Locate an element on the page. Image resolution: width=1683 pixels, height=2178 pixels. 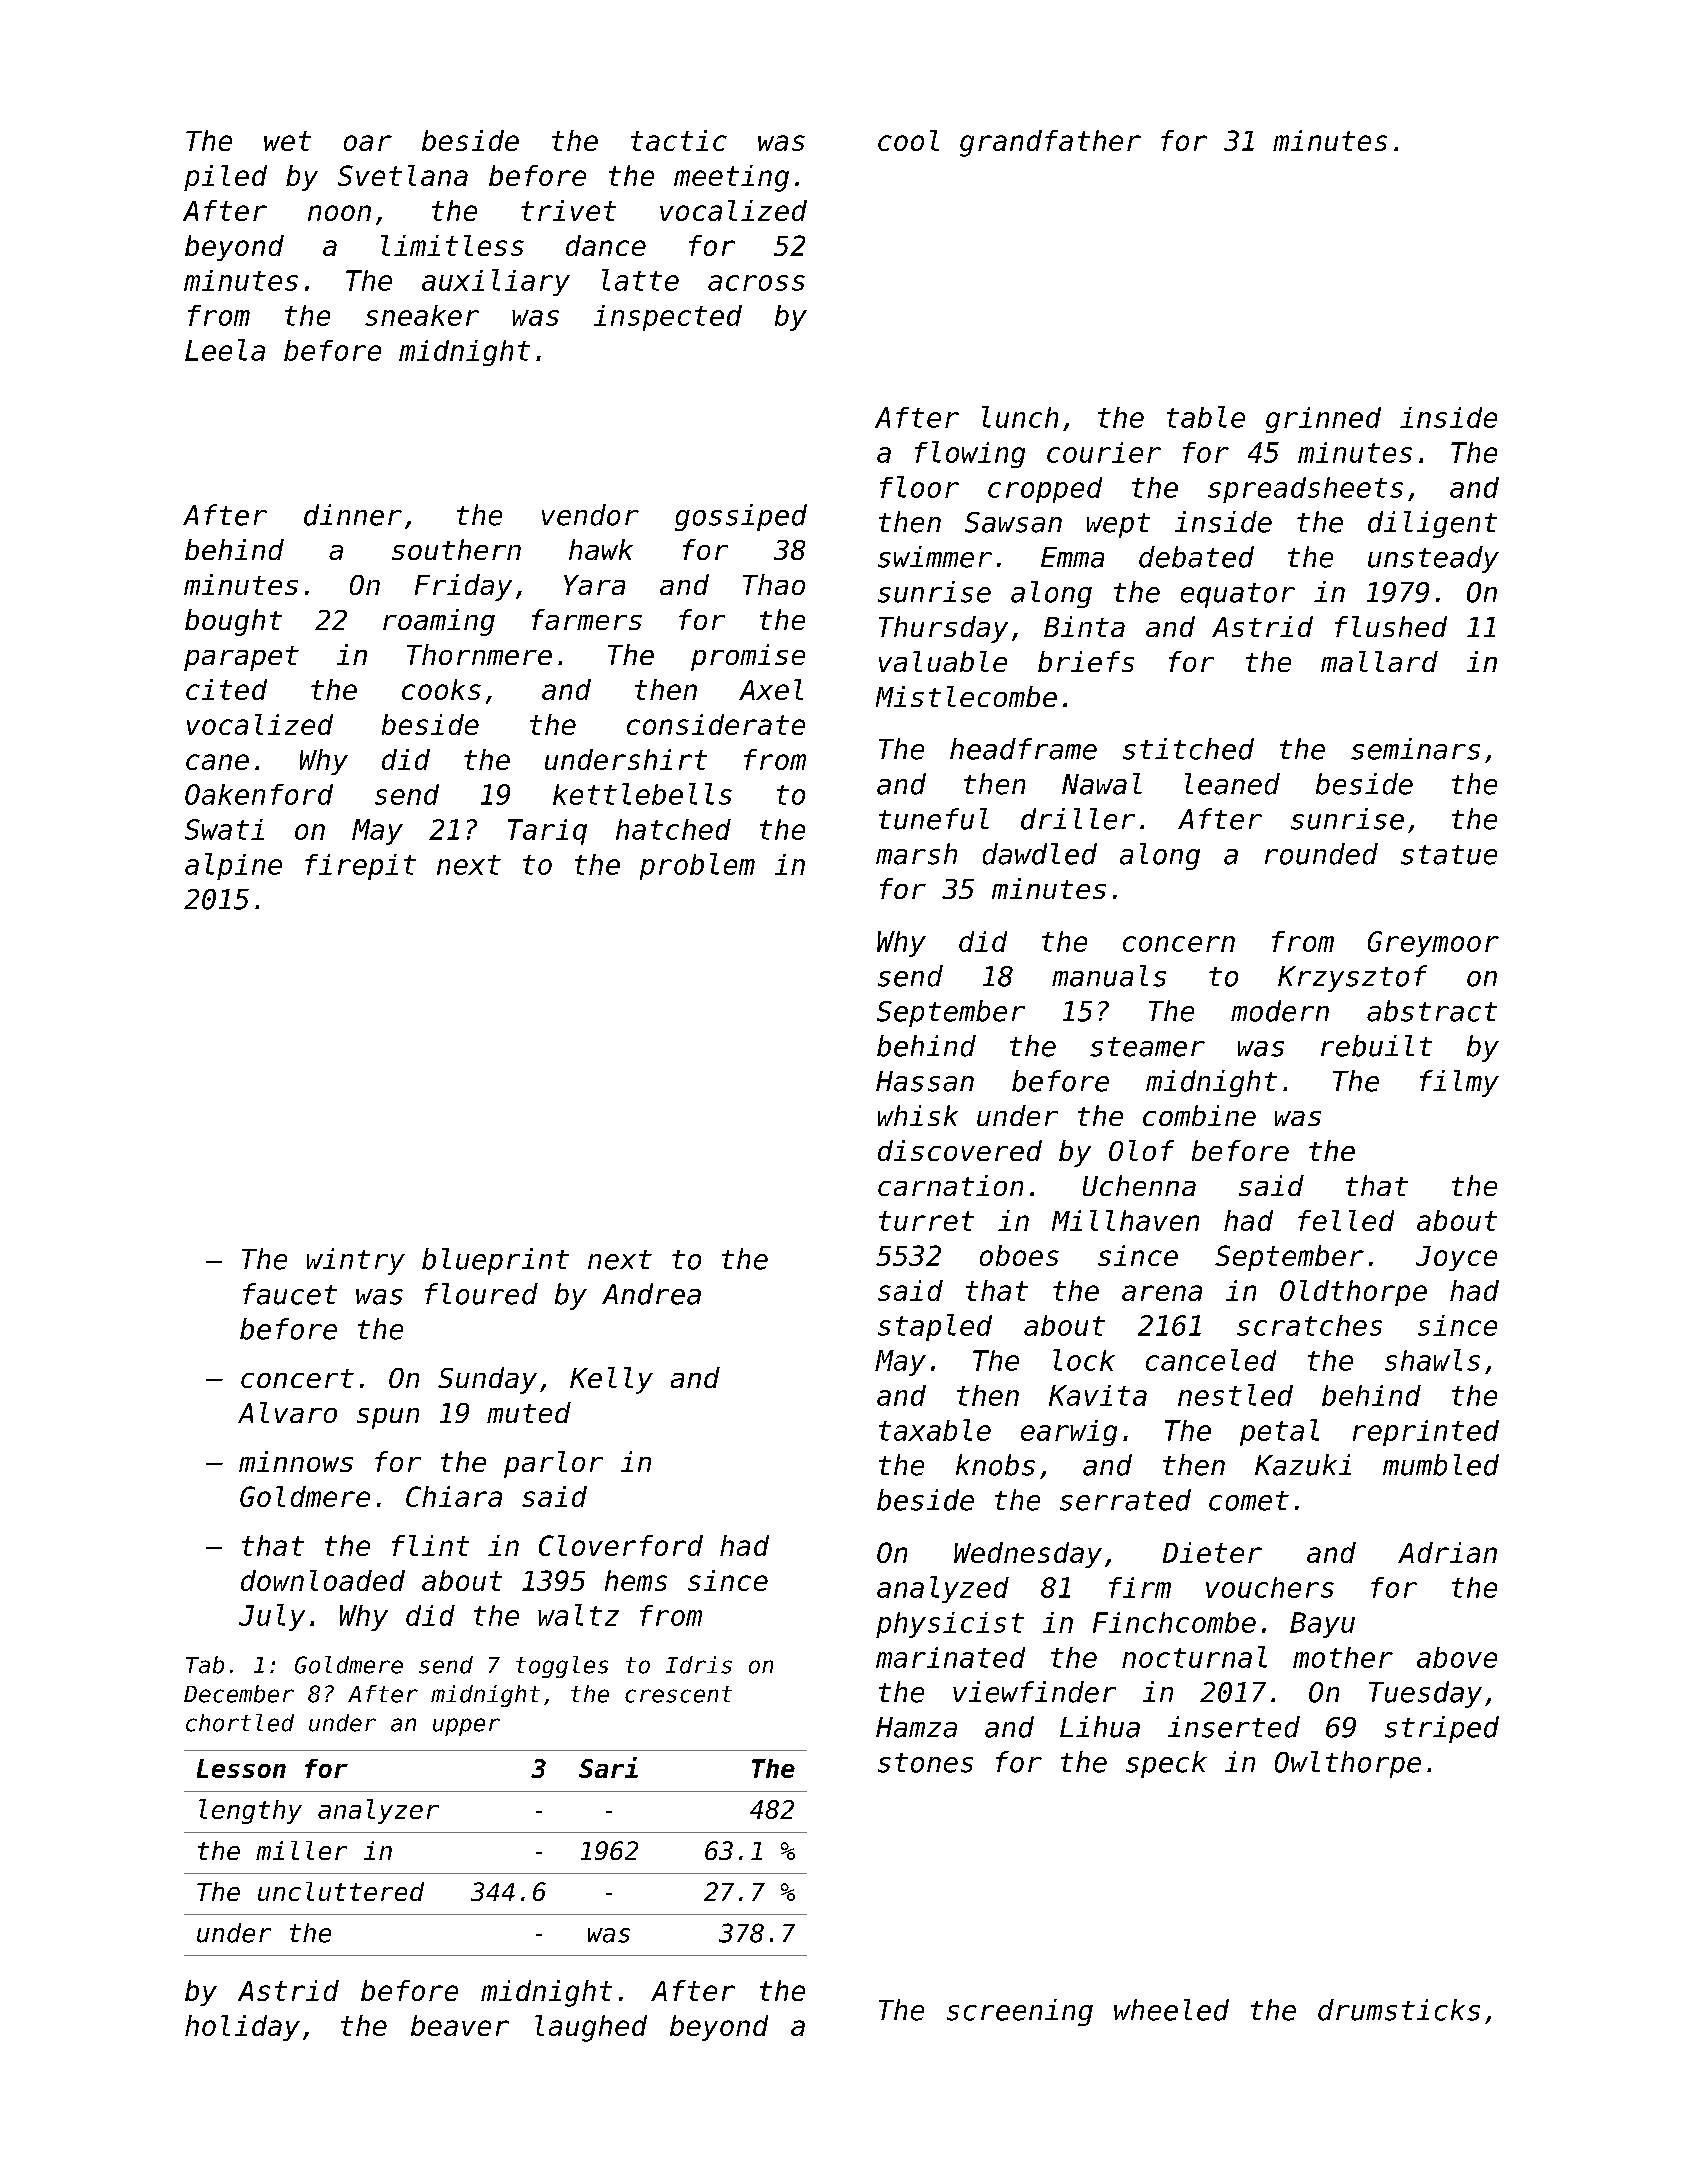
grinned is located at coordinates (1323, 420).
